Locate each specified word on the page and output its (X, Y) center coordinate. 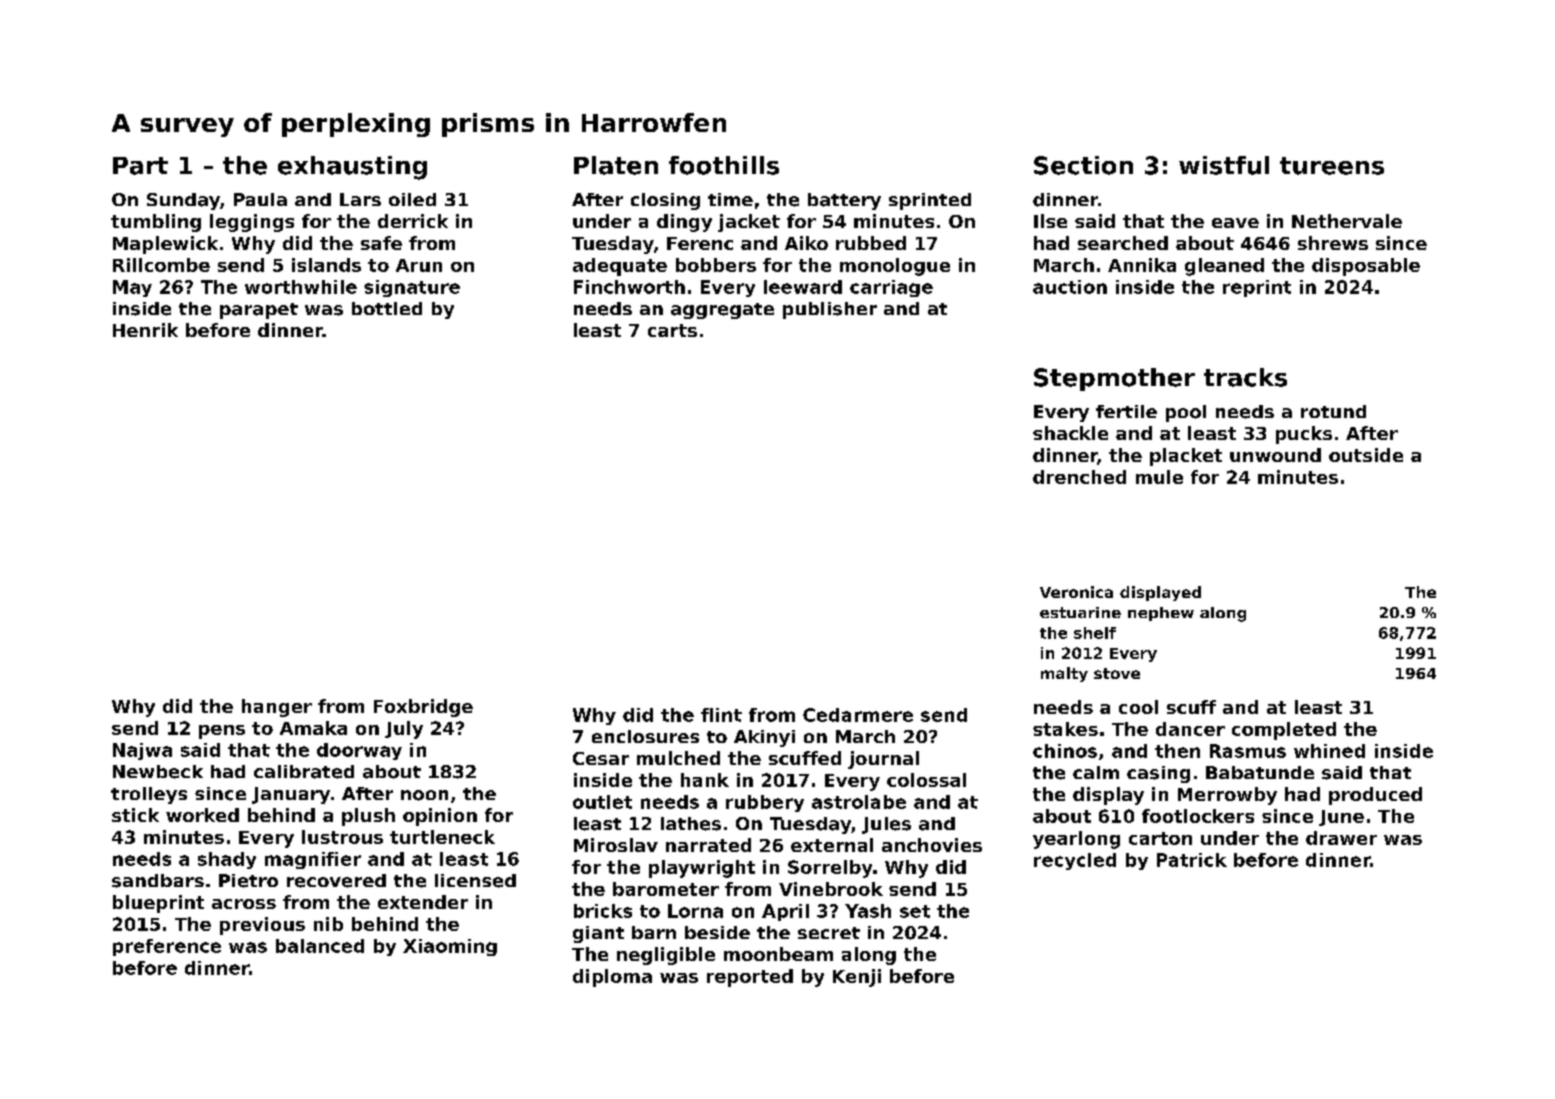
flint (721, 715)
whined (1329, 751)
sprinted (930, 201)
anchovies (932, 845)
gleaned (1224, 267)
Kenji (857, 978)
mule (1159, 477)
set (915, 911)
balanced (320, 946)
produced (1375, 796)
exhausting (352, 168)
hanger (277, 708)
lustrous (342, 837)
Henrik (145, 330)
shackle (1070, 433)
